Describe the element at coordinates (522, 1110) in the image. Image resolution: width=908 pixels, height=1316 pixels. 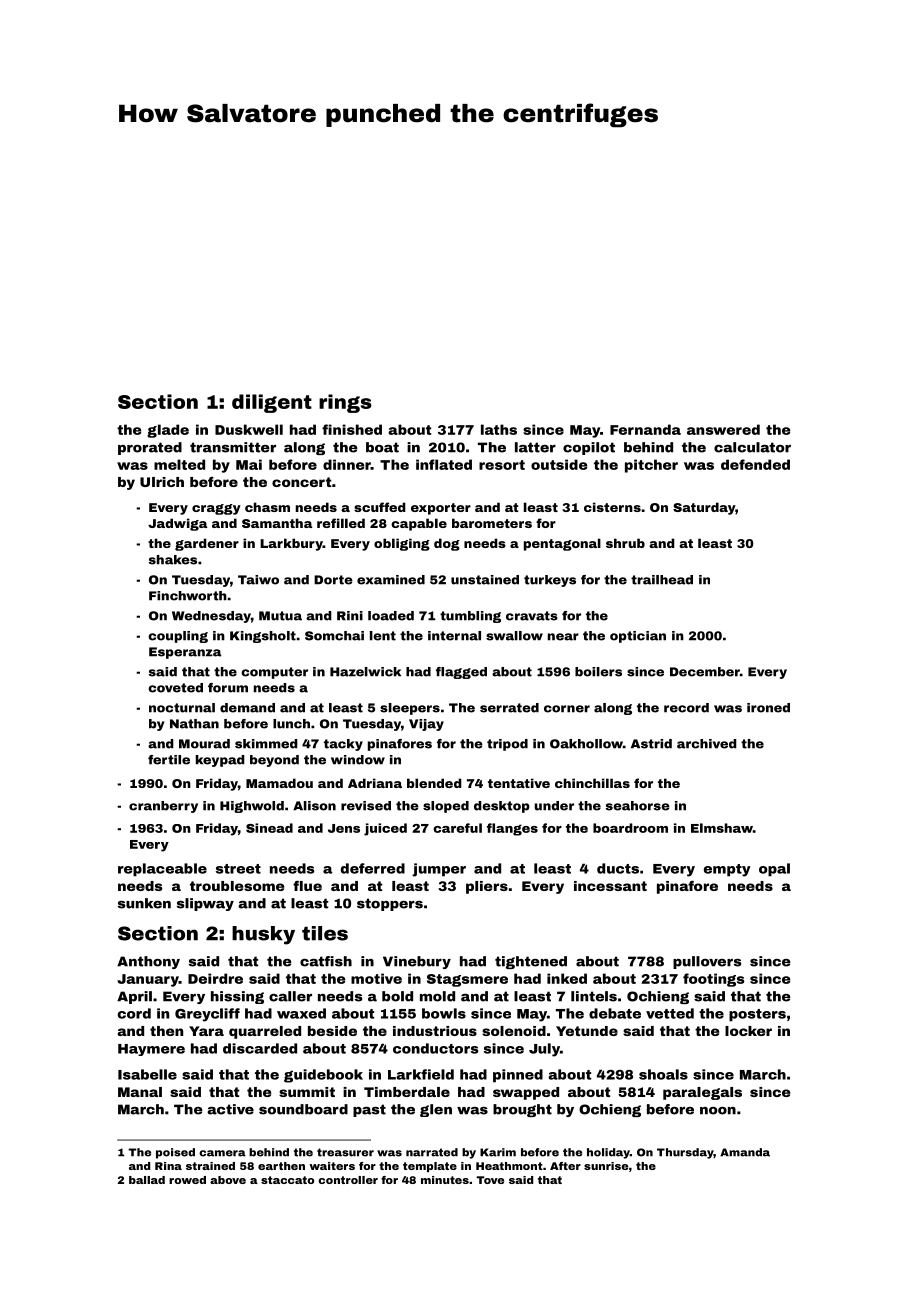
I see `brought` at that location.
